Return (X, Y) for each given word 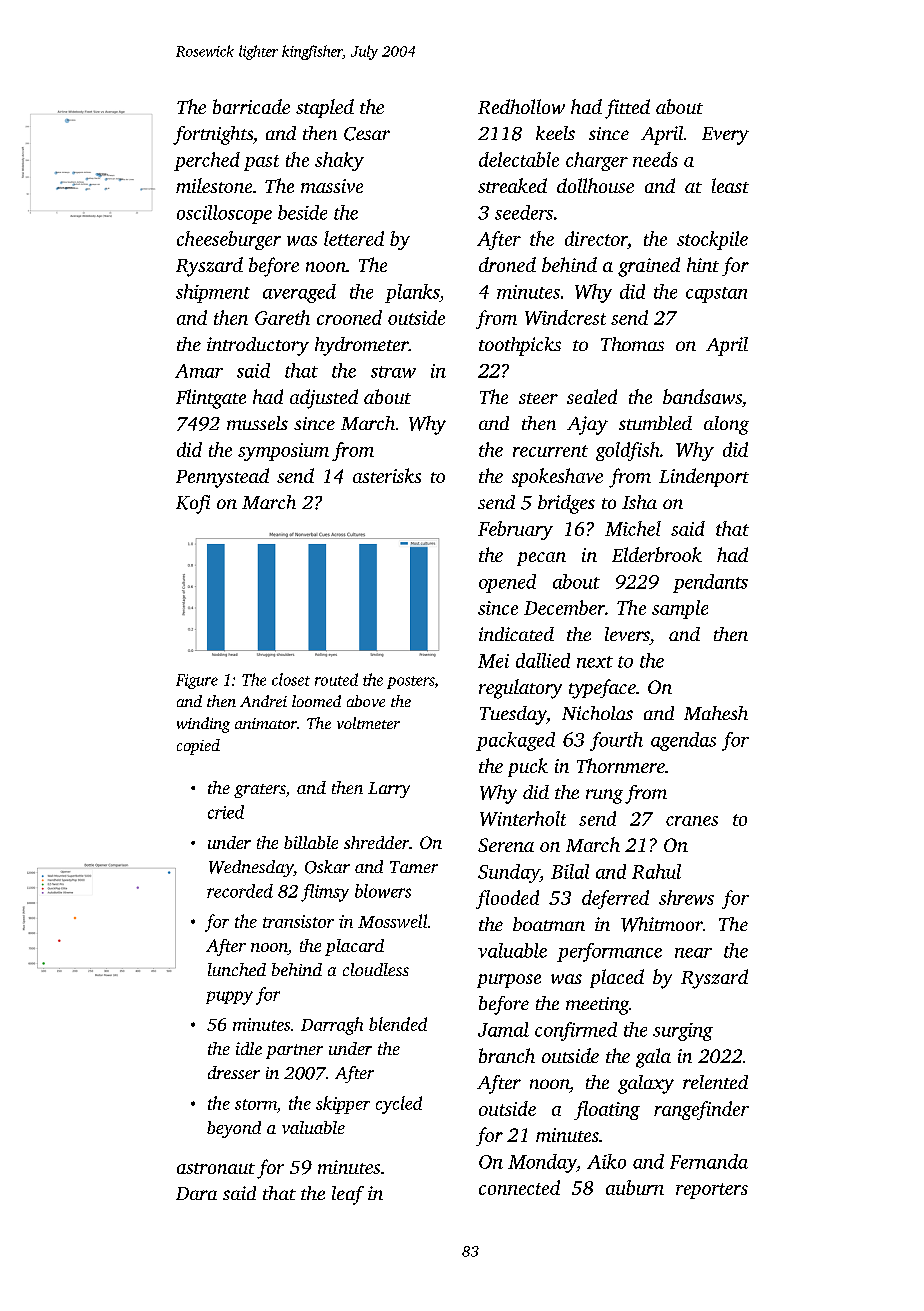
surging (683, 1032)
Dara (196, 1193)
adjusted (324, 399)
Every (725, 136)
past (261, 163)
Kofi (193, 504)
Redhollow (521, 106)
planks (412, 293)
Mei (493, 661)
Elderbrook (657, 554)
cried (226, 812)
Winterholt (523, 818)
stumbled (655, 423)
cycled (399, 1105)
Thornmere (621, 765)
